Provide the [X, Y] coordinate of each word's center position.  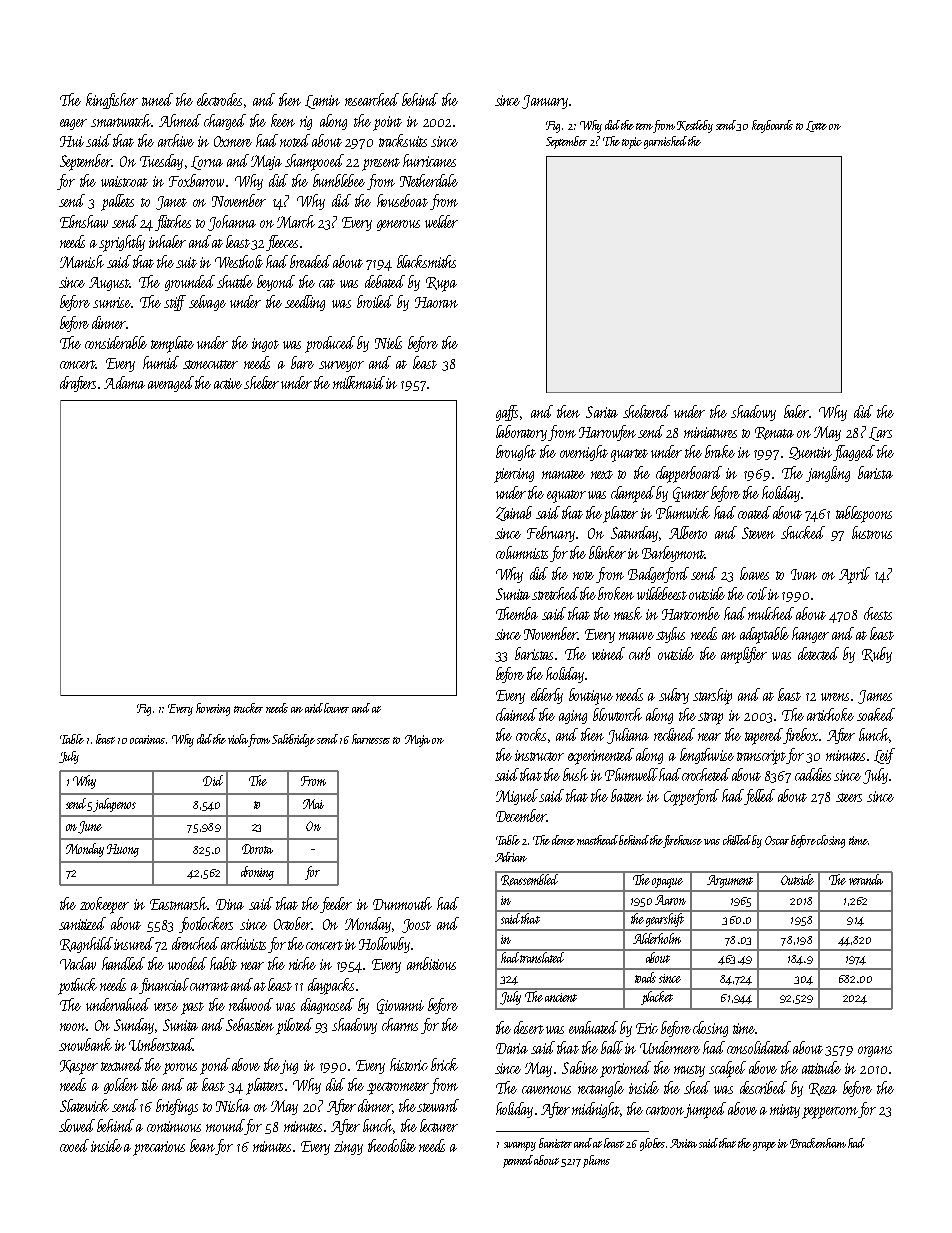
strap [710, 718]
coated [754, 512]
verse [166, 1007]
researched [372, 99]
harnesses [371, 739]
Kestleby [695, 126]
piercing [514, 475]
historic [409, 1064]
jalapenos [115, 805]
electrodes [219, 99]
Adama [124, 382]
